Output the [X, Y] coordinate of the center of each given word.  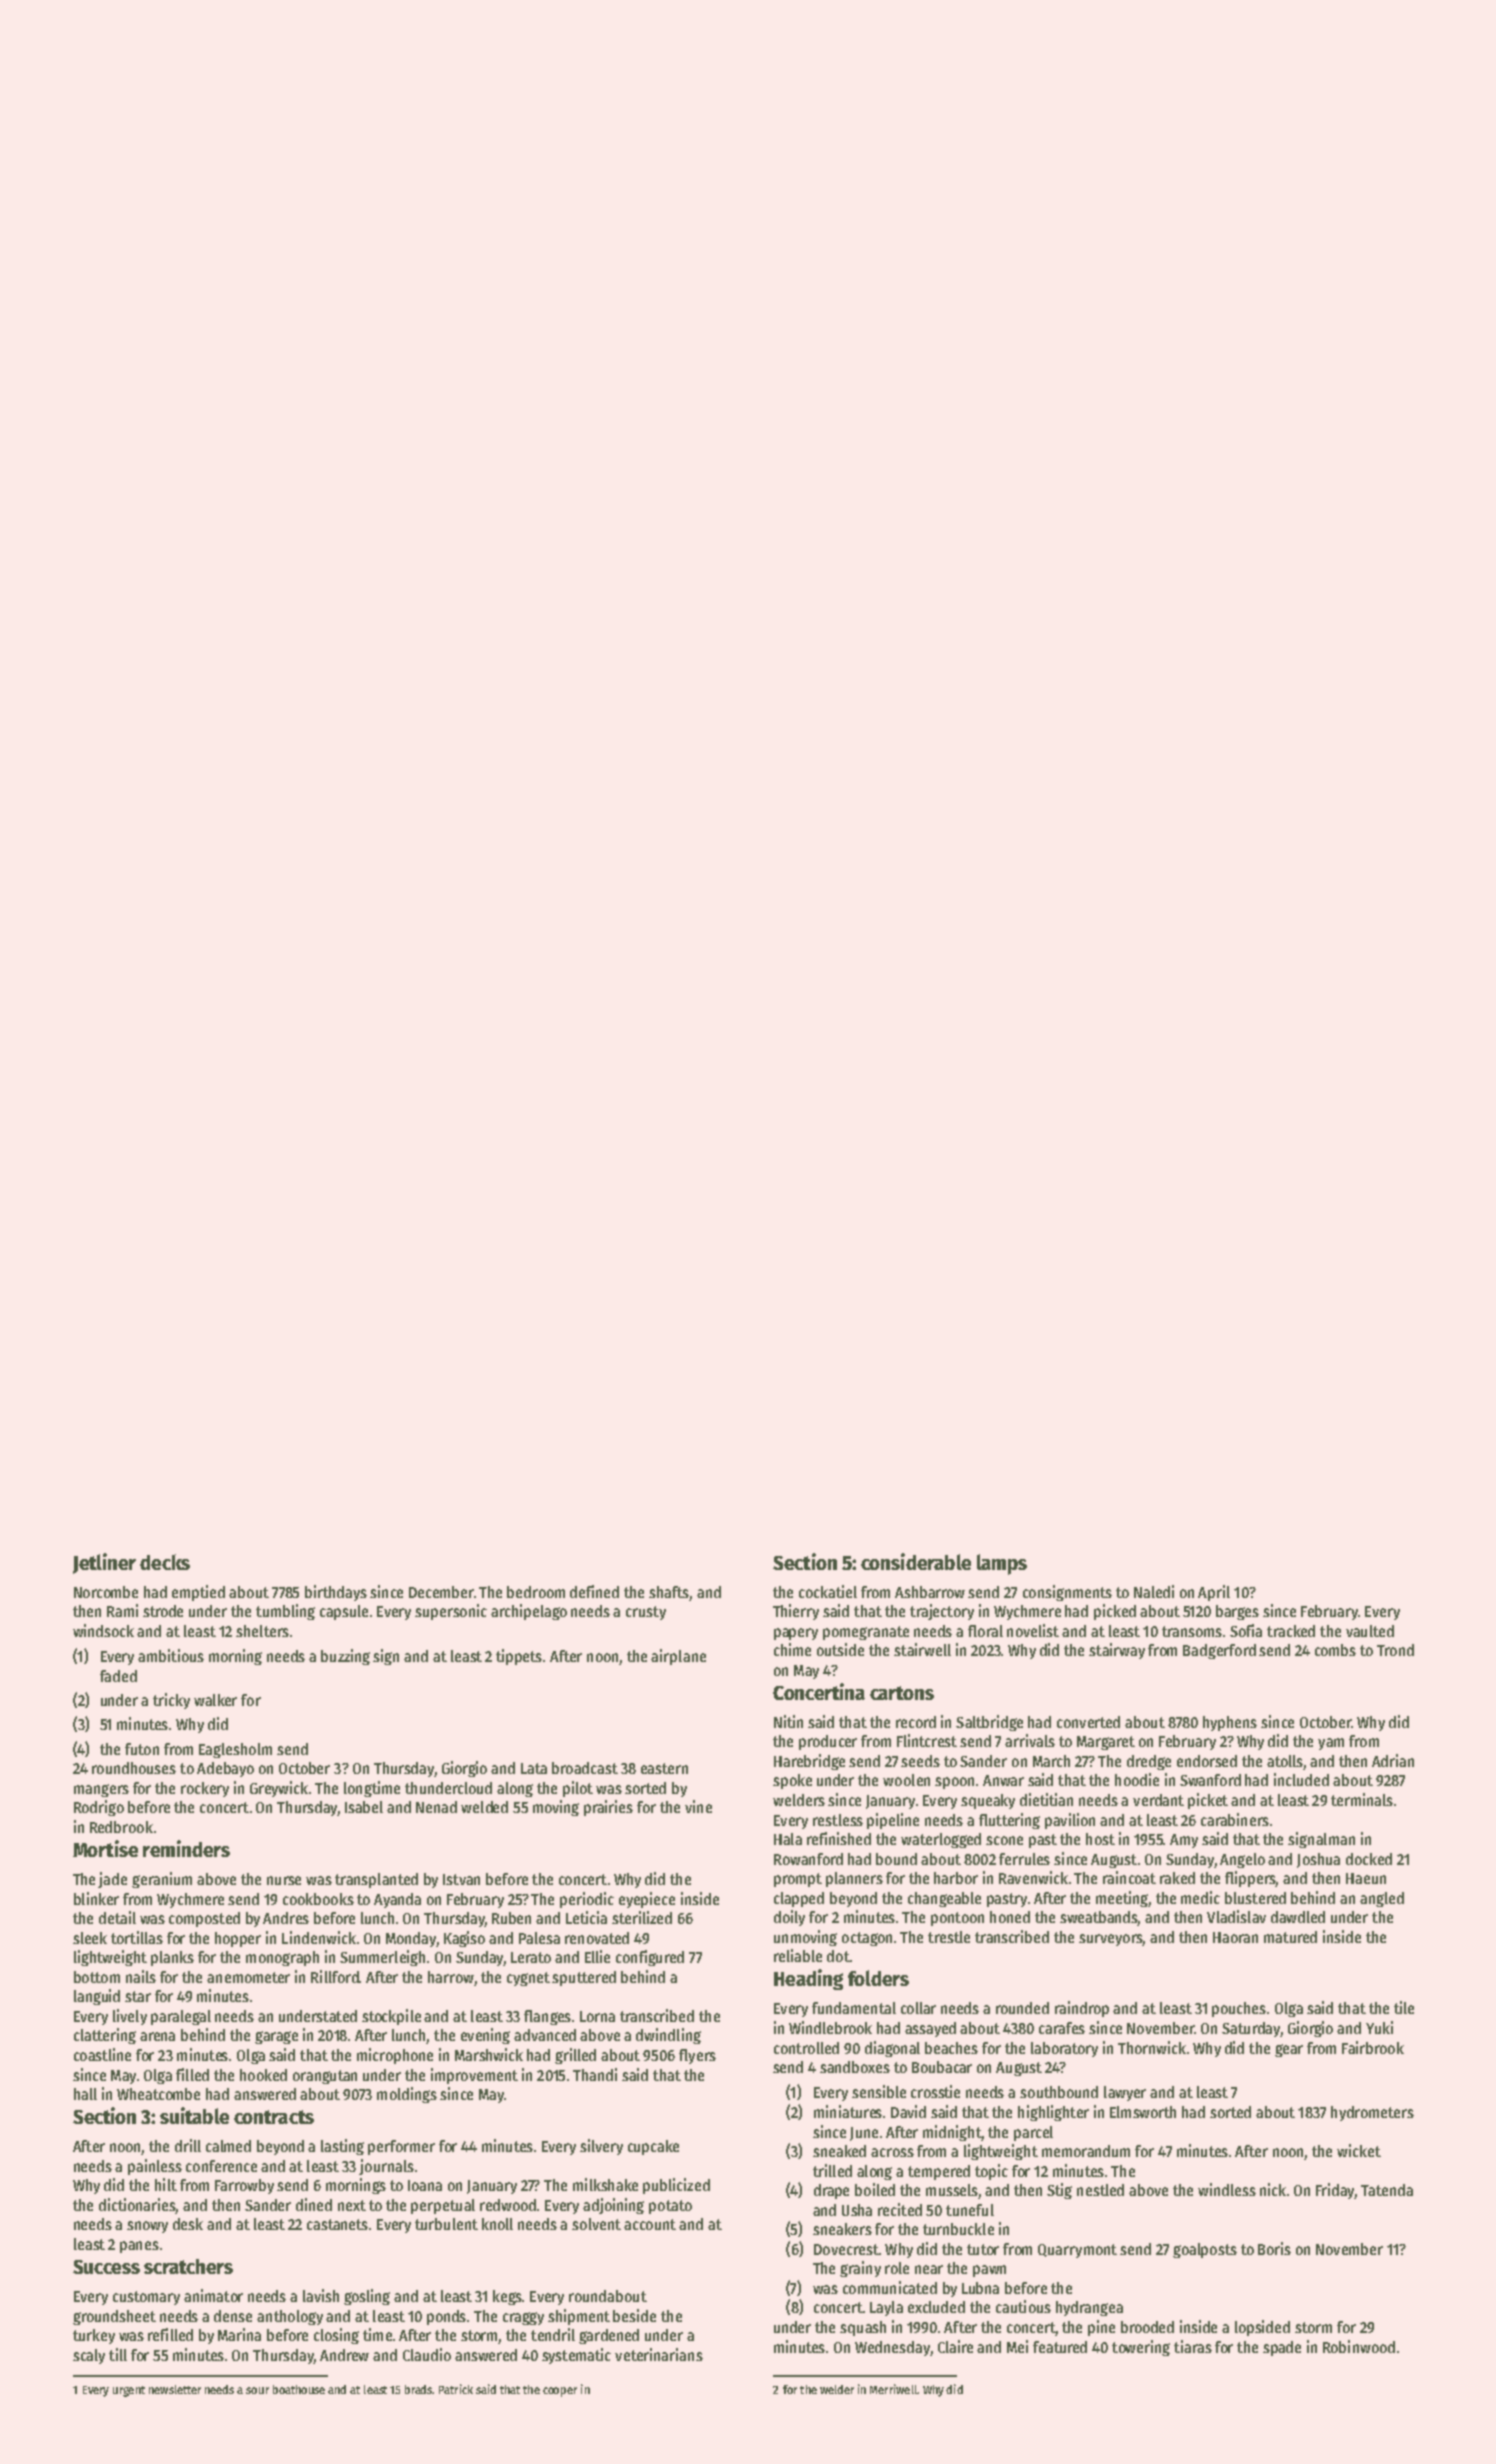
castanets [337, 2224]
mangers [101, 1790]
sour [257, 2390]
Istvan [461, 1879]
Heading [808, 1979]
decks [165, 1562]
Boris [1274, 2248]
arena [157, 2036]
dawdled [1298, 1917]
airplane [678, 1657]
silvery [601, 2147]
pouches [1239, 2009]
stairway [1117, 1651]
